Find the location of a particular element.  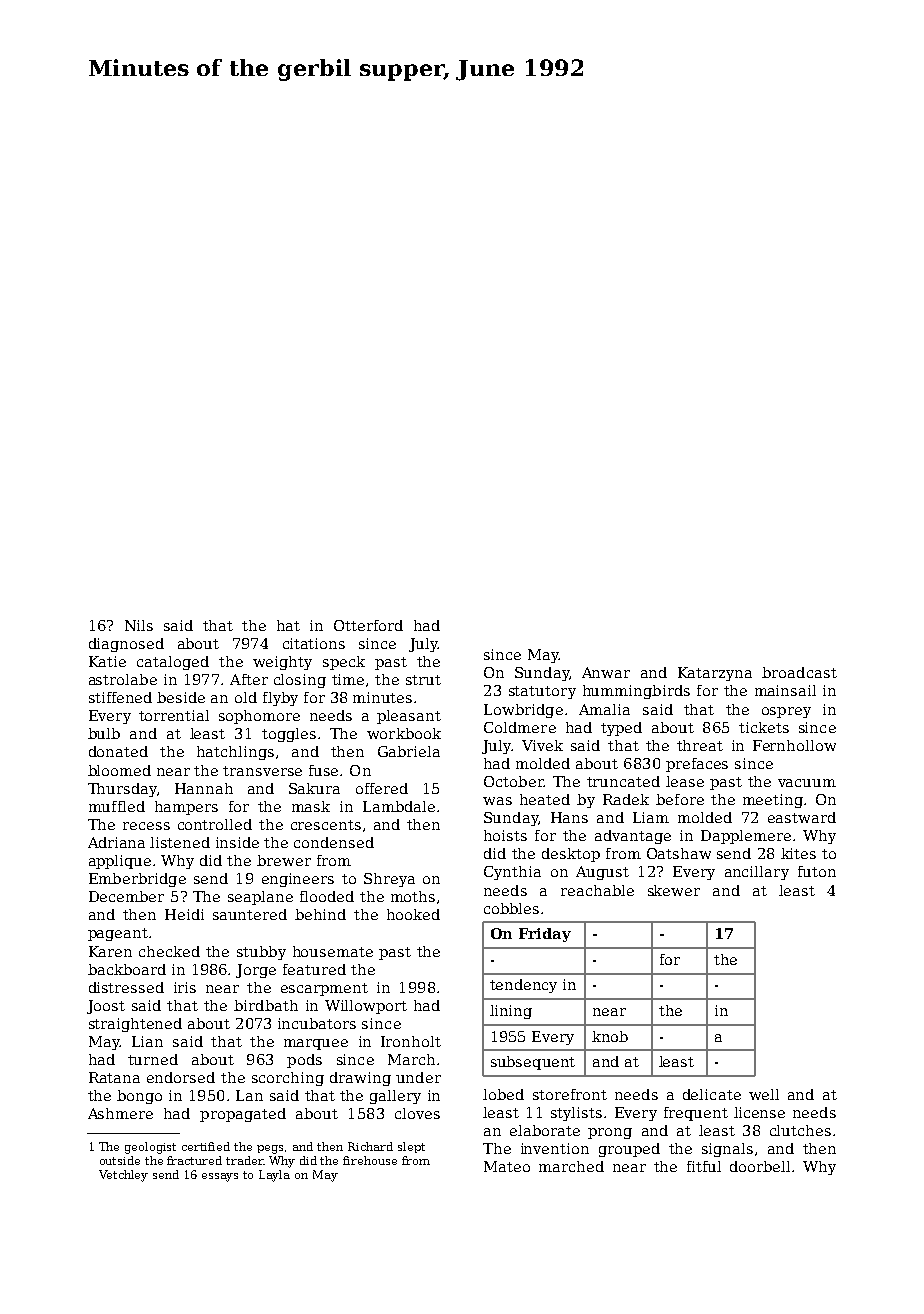

lobed is located at coordinates (503, 1094).
